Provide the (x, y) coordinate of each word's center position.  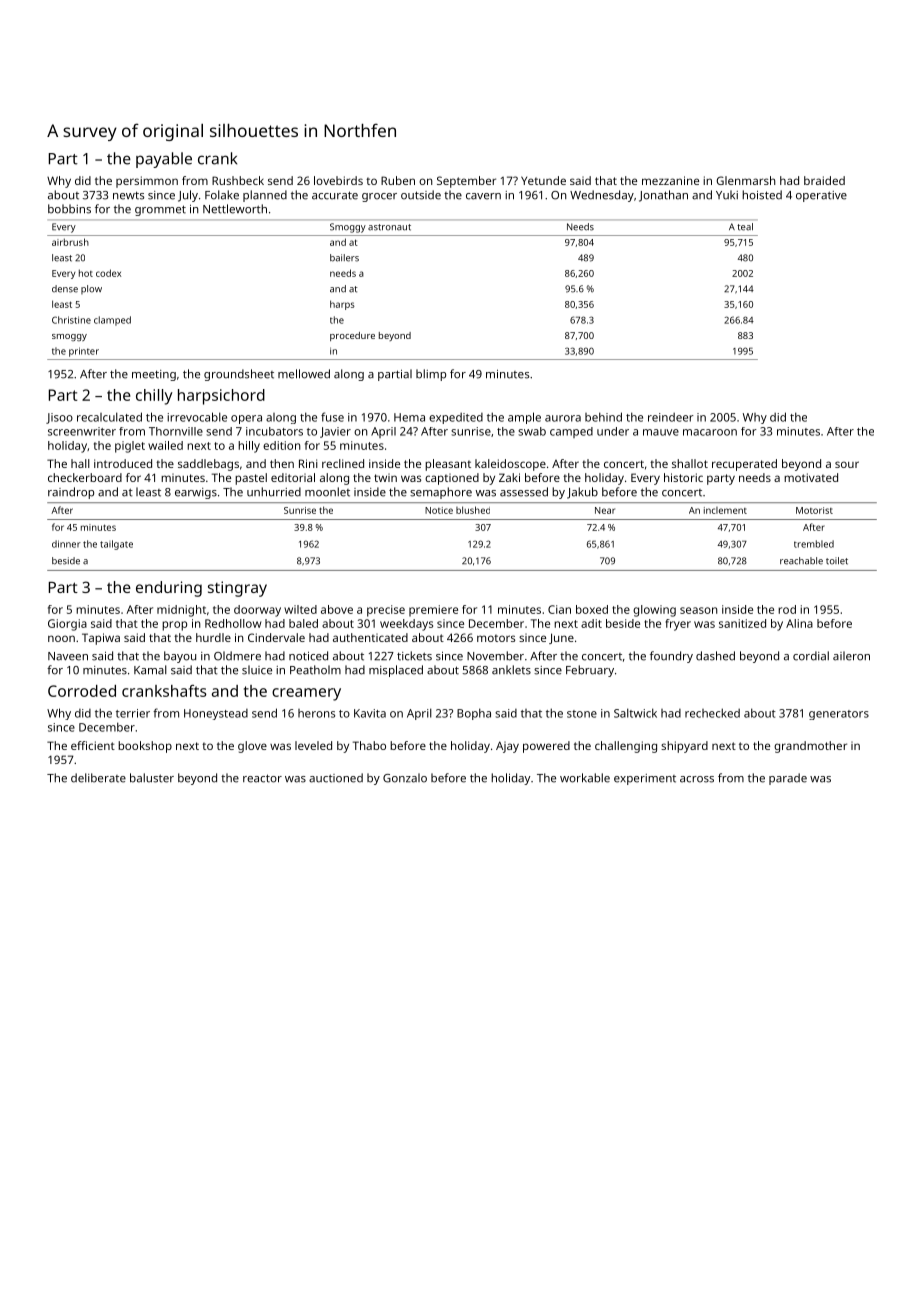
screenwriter (82, 431)
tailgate (116, 545)
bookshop (145, 747)
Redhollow (233, 623)
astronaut (389, 227)
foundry (671, 657)
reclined (343, 463)
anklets (511, 670)
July (188, 196)
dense (65, 289)
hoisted (762, 195)
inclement (725, 510)
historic (683, 477)
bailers (344, 258)
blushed (473, 510)
